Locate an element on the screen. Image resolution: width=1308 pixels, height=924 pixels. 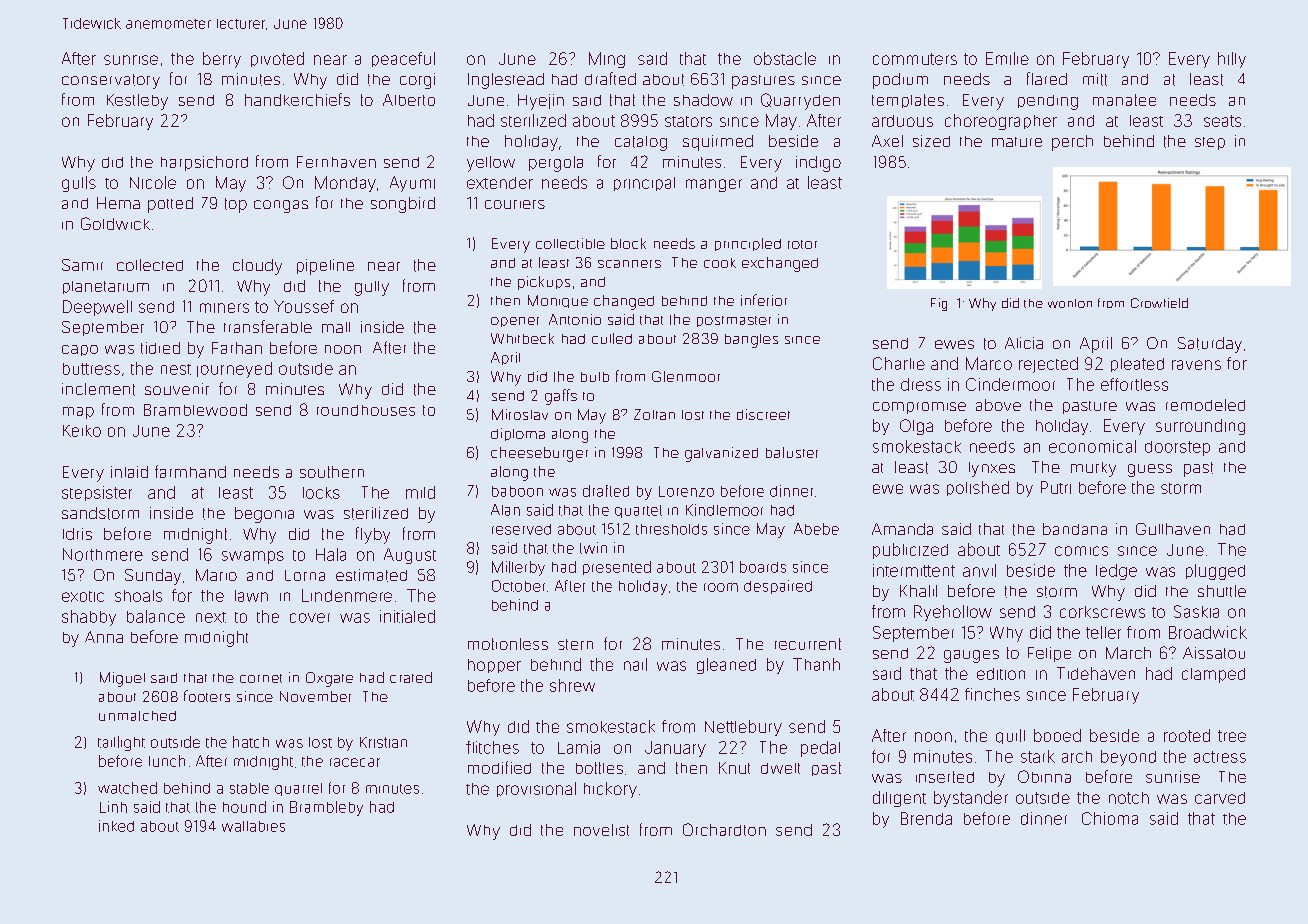
seats is located at coordinates (1222, 121).
